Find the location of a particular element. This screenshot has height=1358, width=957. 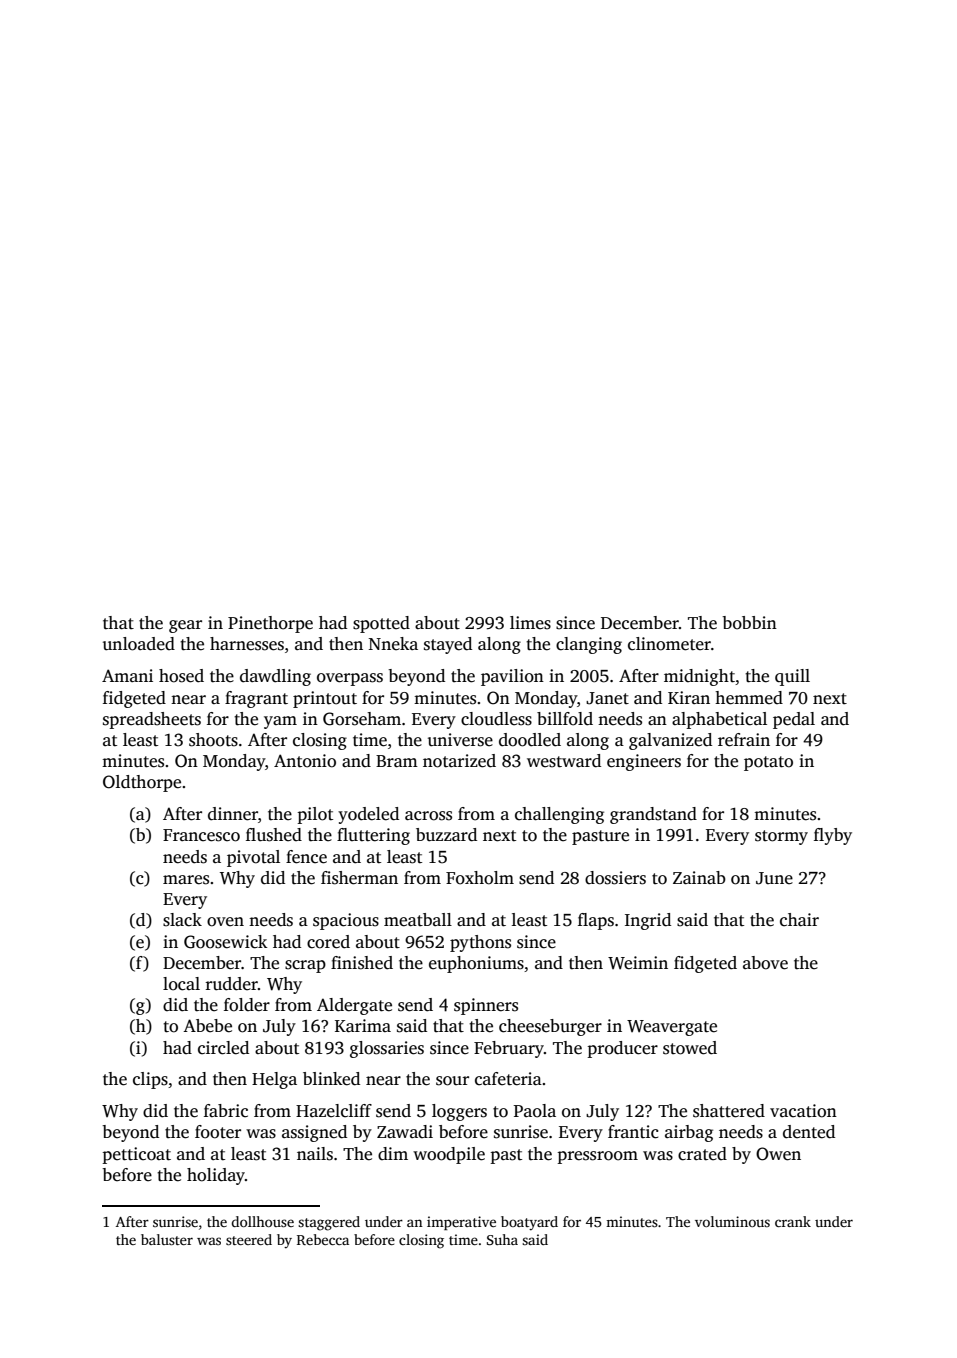

chair is located at coordinates (799, 920).
